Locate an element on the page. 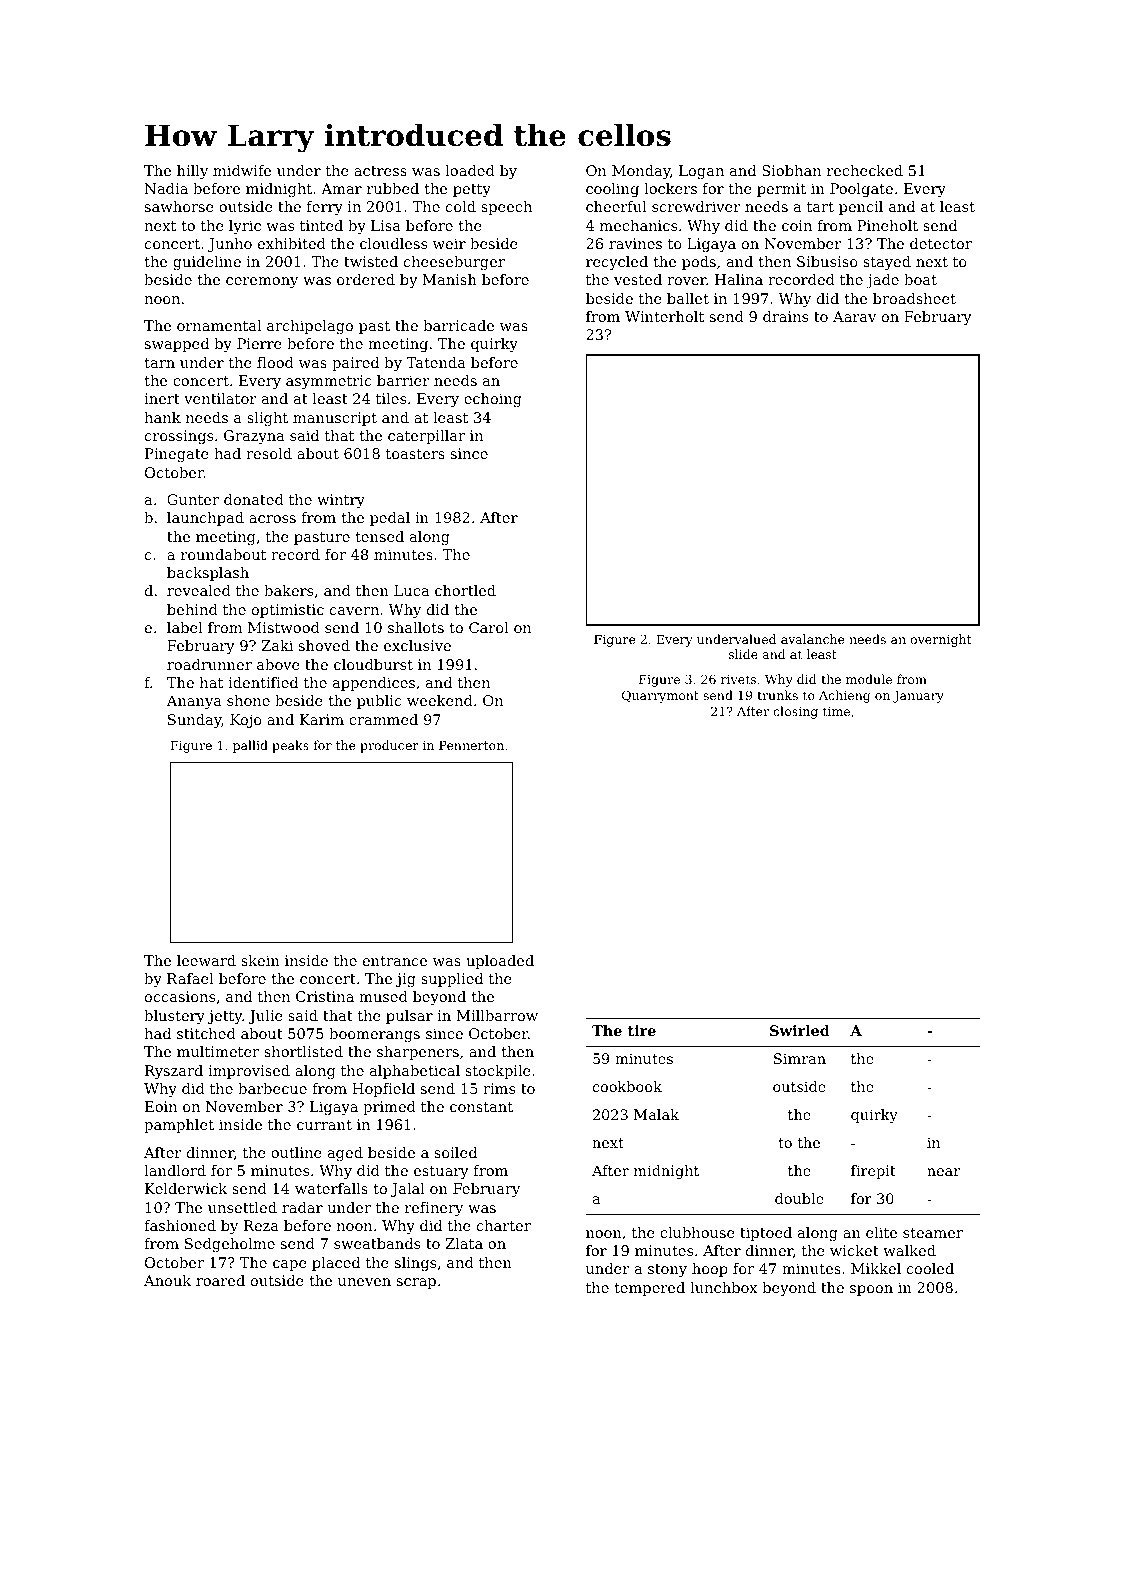 The width and height of the image is (1124, 1590). rechecked is located at coordinates (865, 170).
